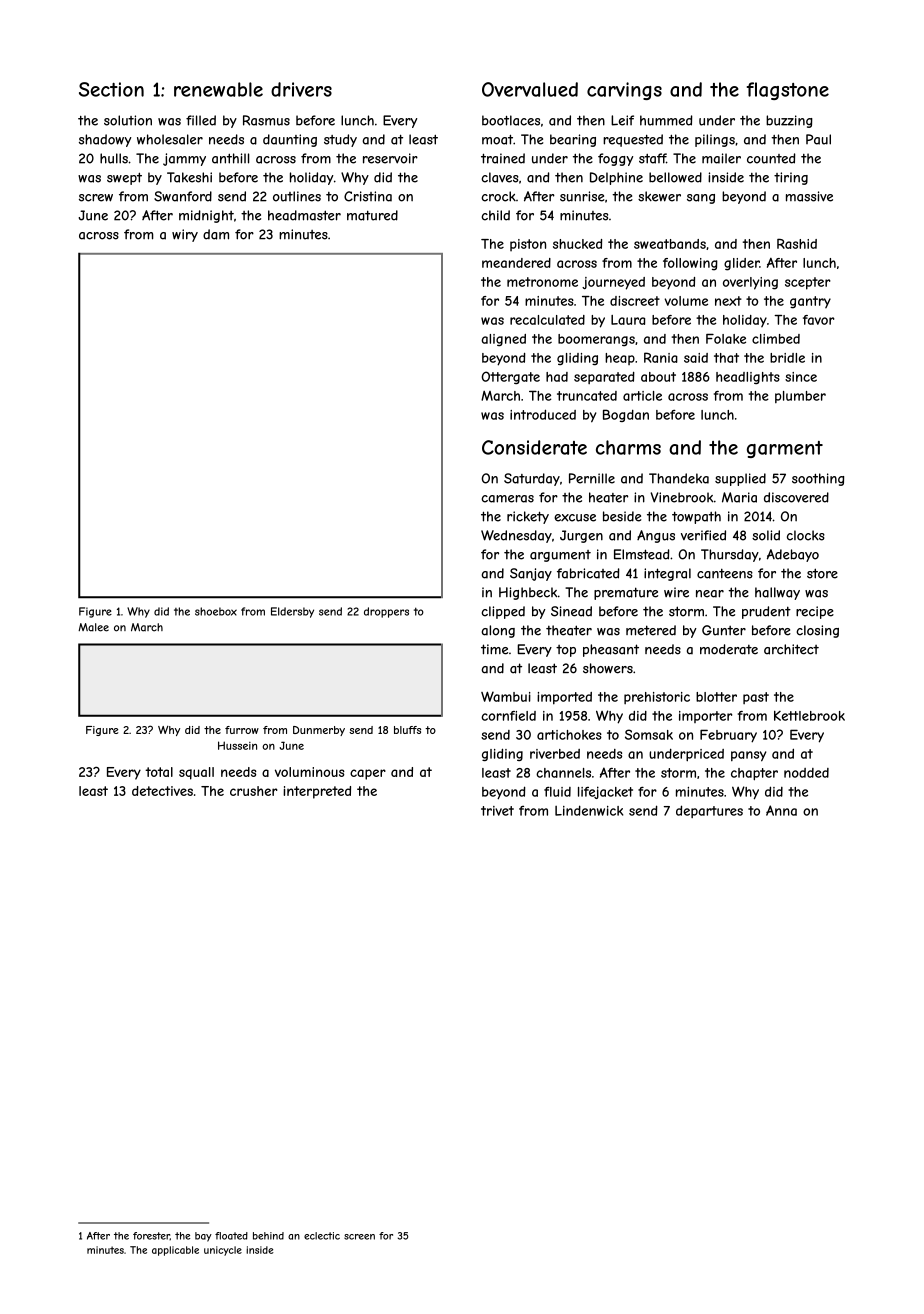 The width and height of the screenshot is (924, 1314). What do you see at coordinates (301, 89) in the screenshot?
I see `drivers` at bounding box center [301, 89].
